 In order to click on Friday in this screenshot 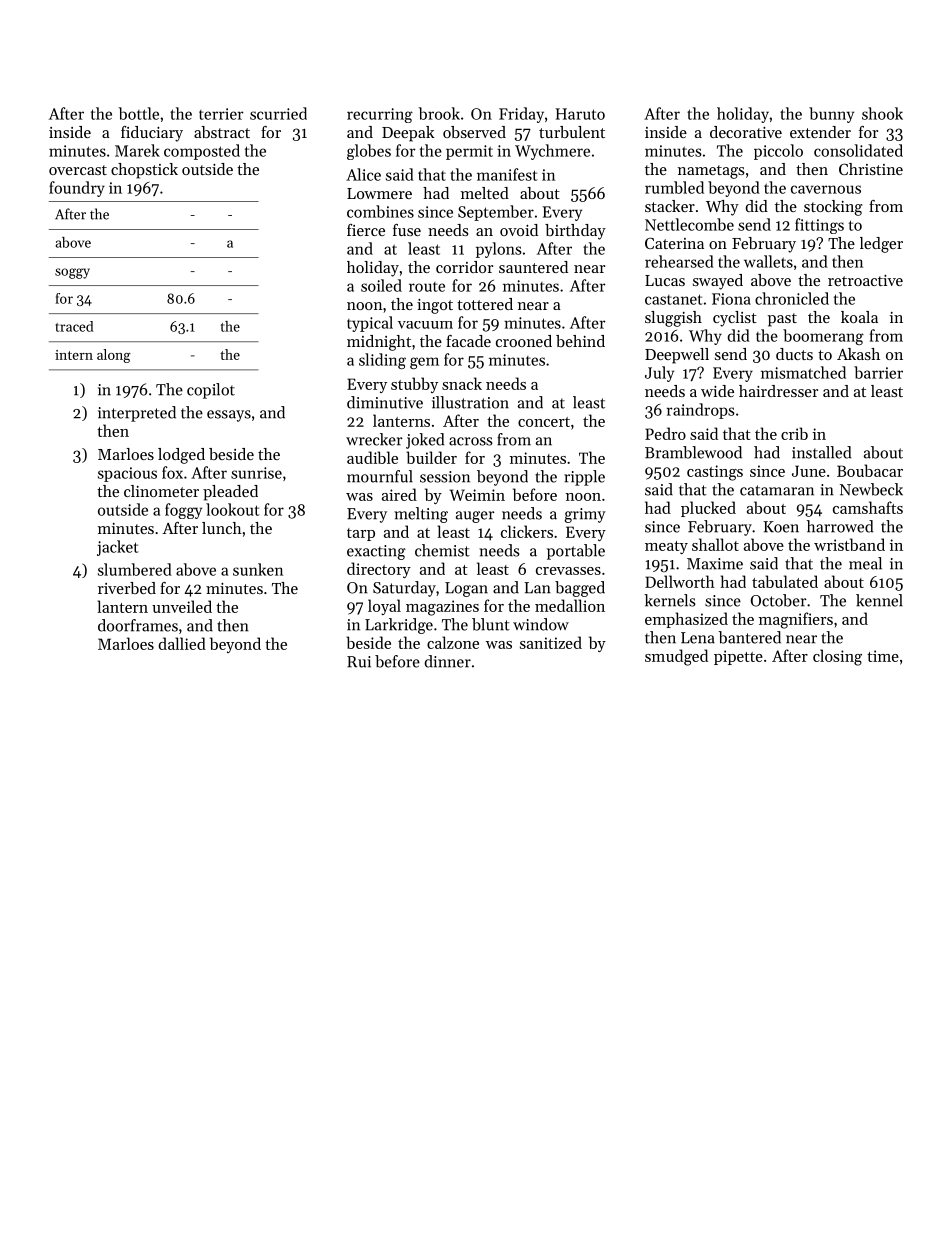, I will do `click(521, 115)`.
